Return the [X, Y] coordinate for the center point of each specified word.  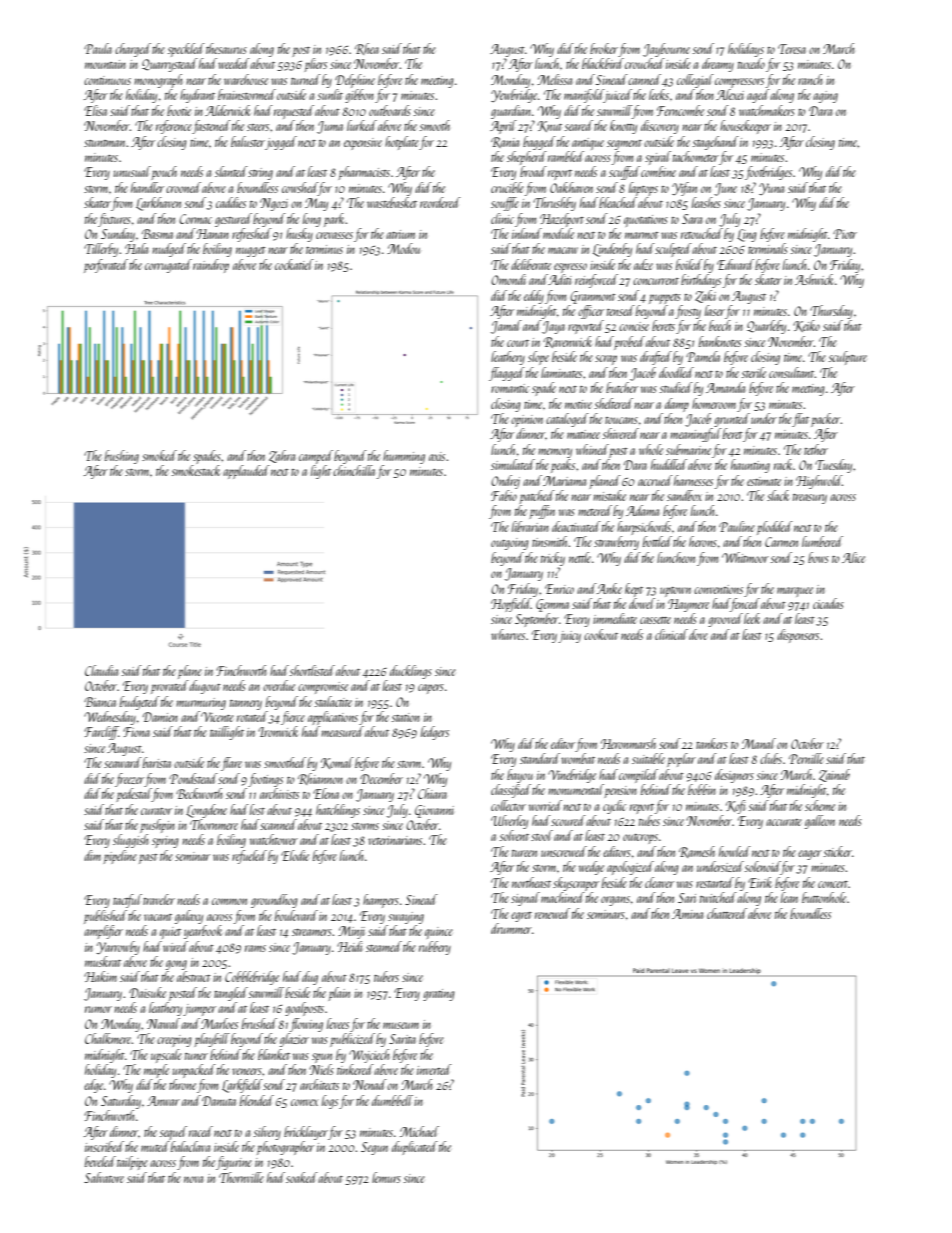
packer [826, 420]
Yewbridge [514, 96]
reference [174, 127]
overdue [279, 685]
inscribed [104, 1146]
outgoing [510, 544]
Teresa [792, 49]
